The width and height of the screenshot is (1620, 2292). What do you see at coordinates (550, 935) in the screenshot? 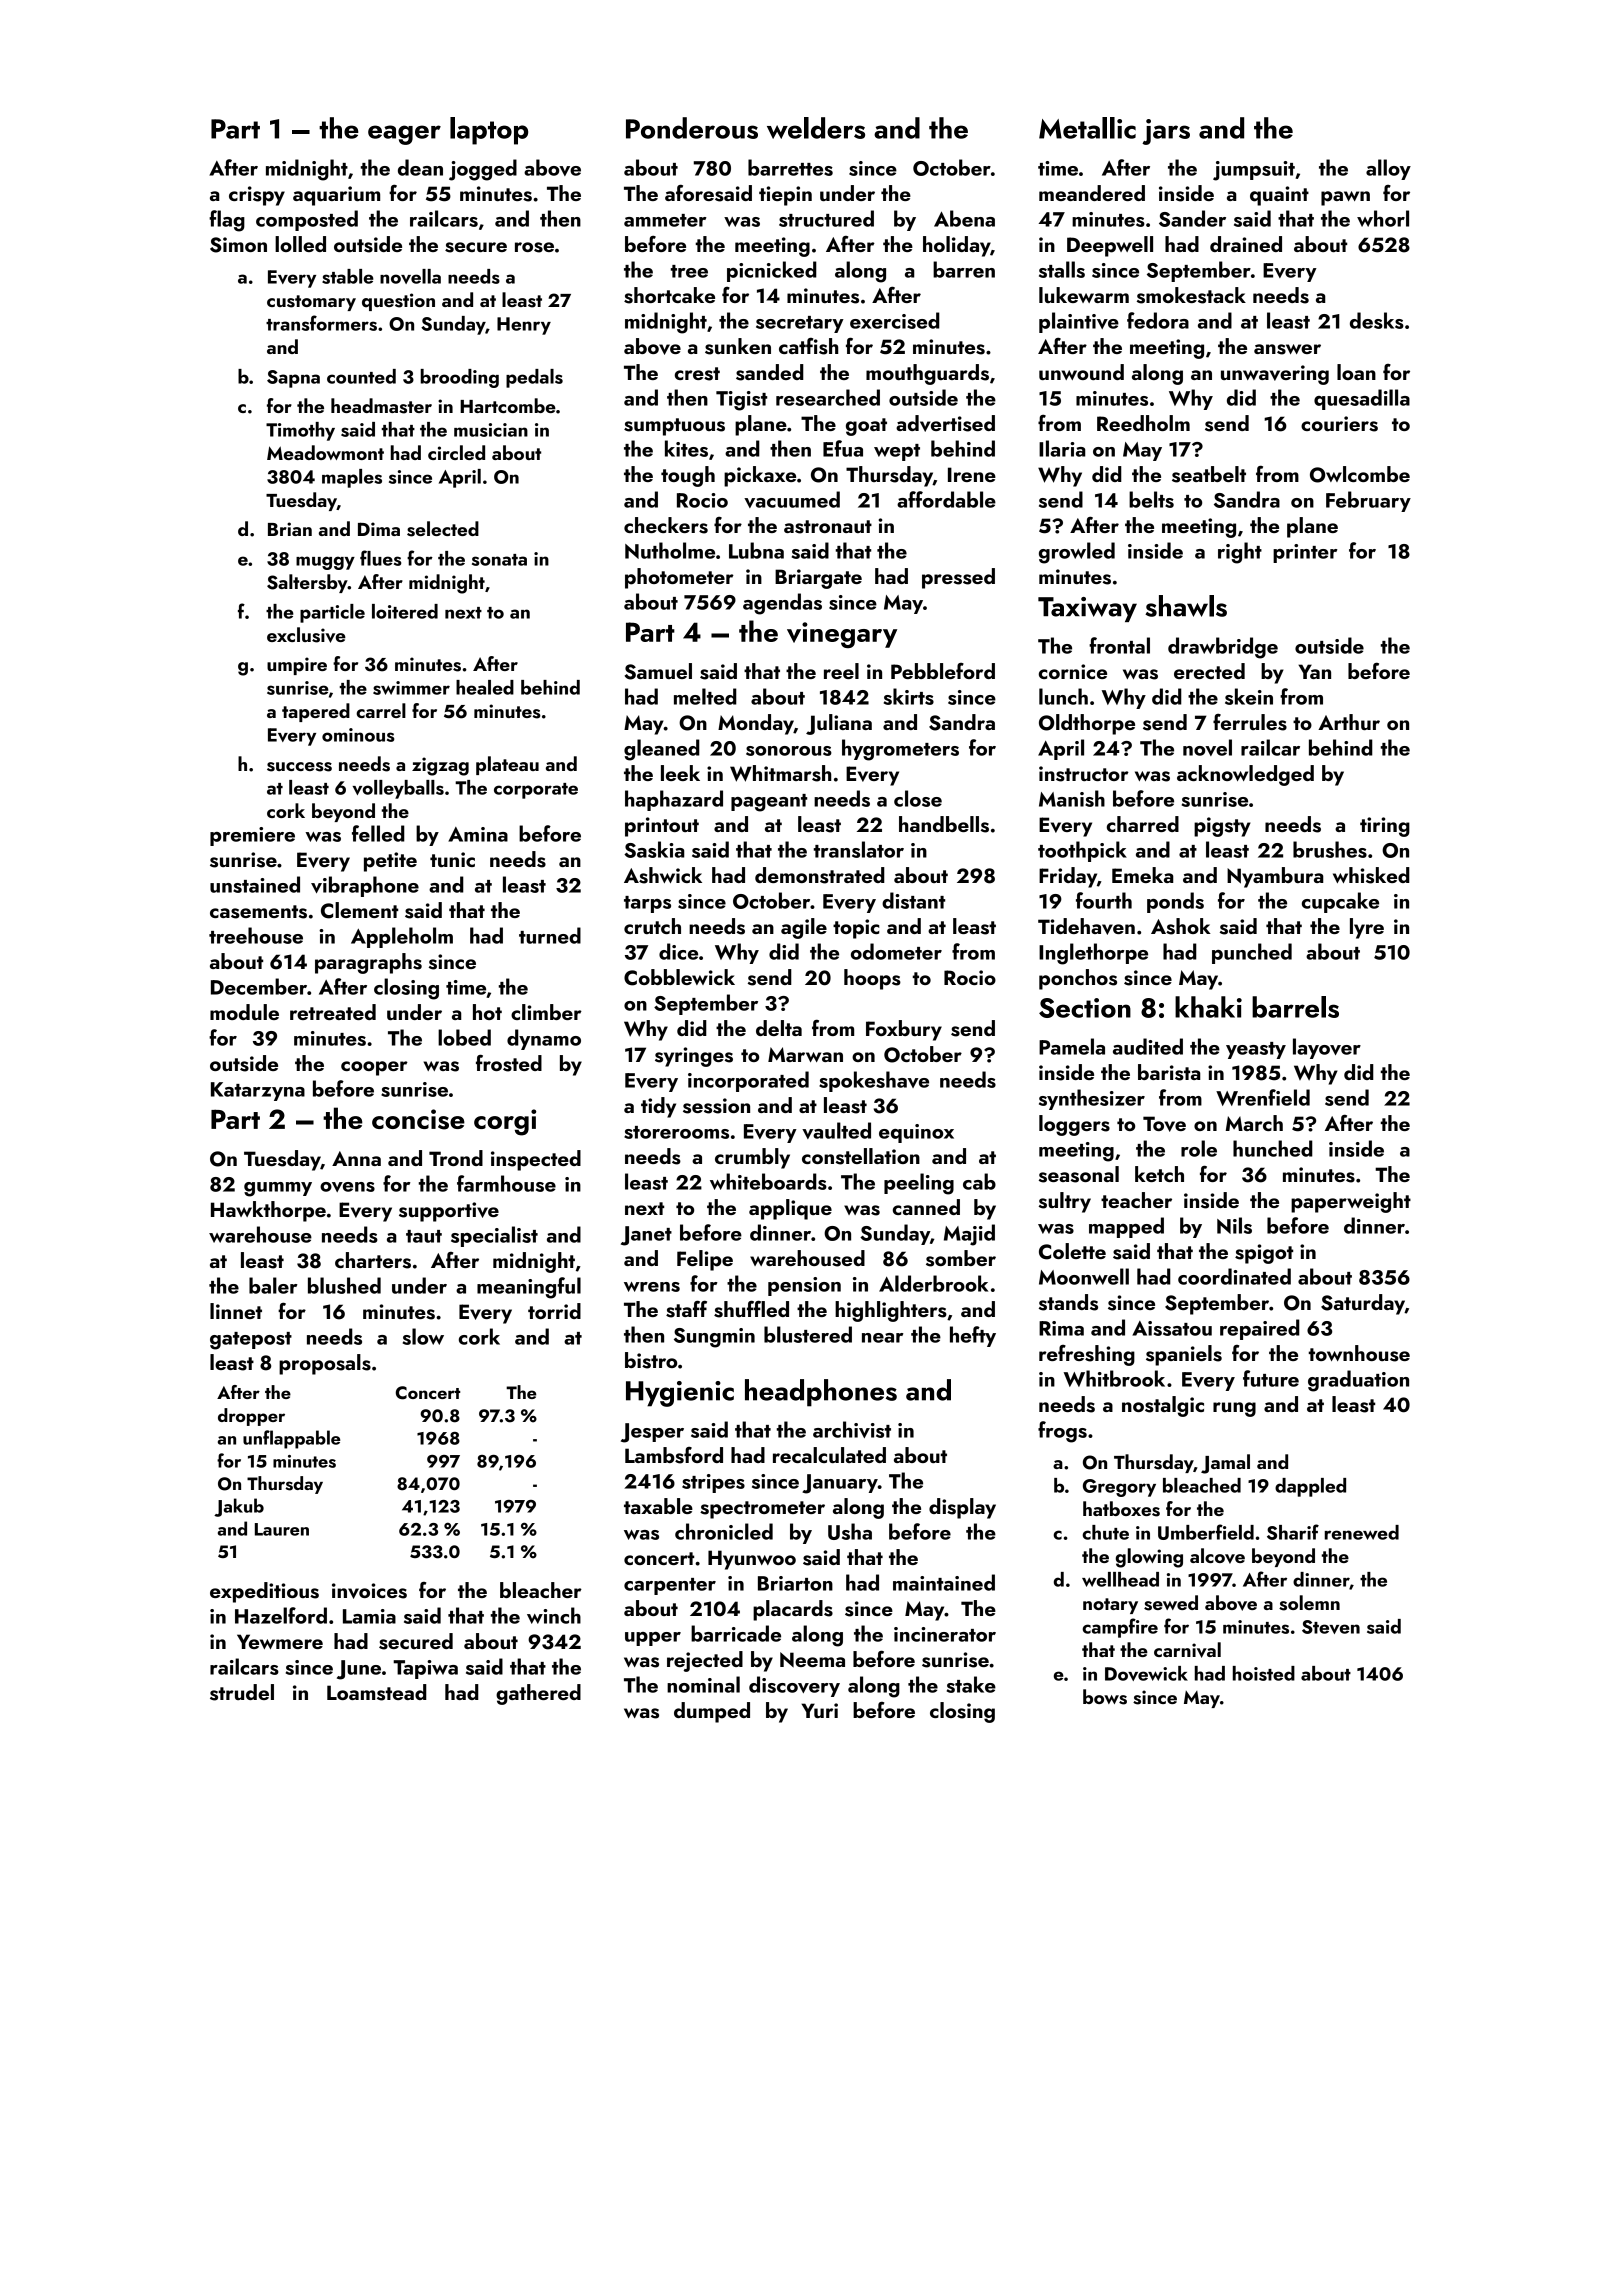
I see `turned` at bounding box center [550, 935].
